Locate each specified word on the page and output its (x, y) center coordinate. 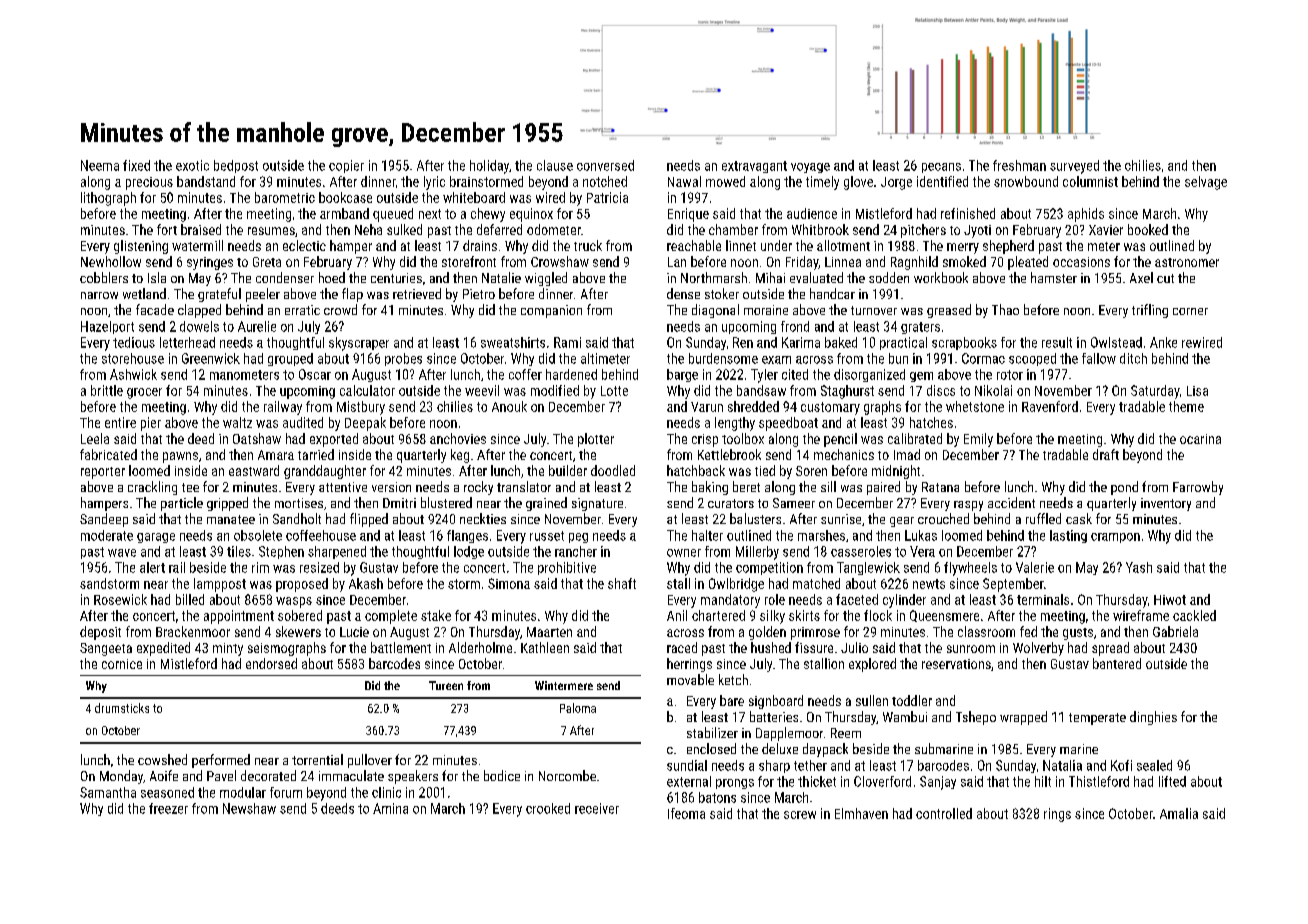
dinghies (1153, 718)
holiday (489, 167)
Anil (677, 615)
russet (547, 536)
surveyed (1074, 167)
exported (334, 440)
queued (393, 215)
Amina (390, 808)
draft (1106, 454)
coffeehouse (321, 535)
